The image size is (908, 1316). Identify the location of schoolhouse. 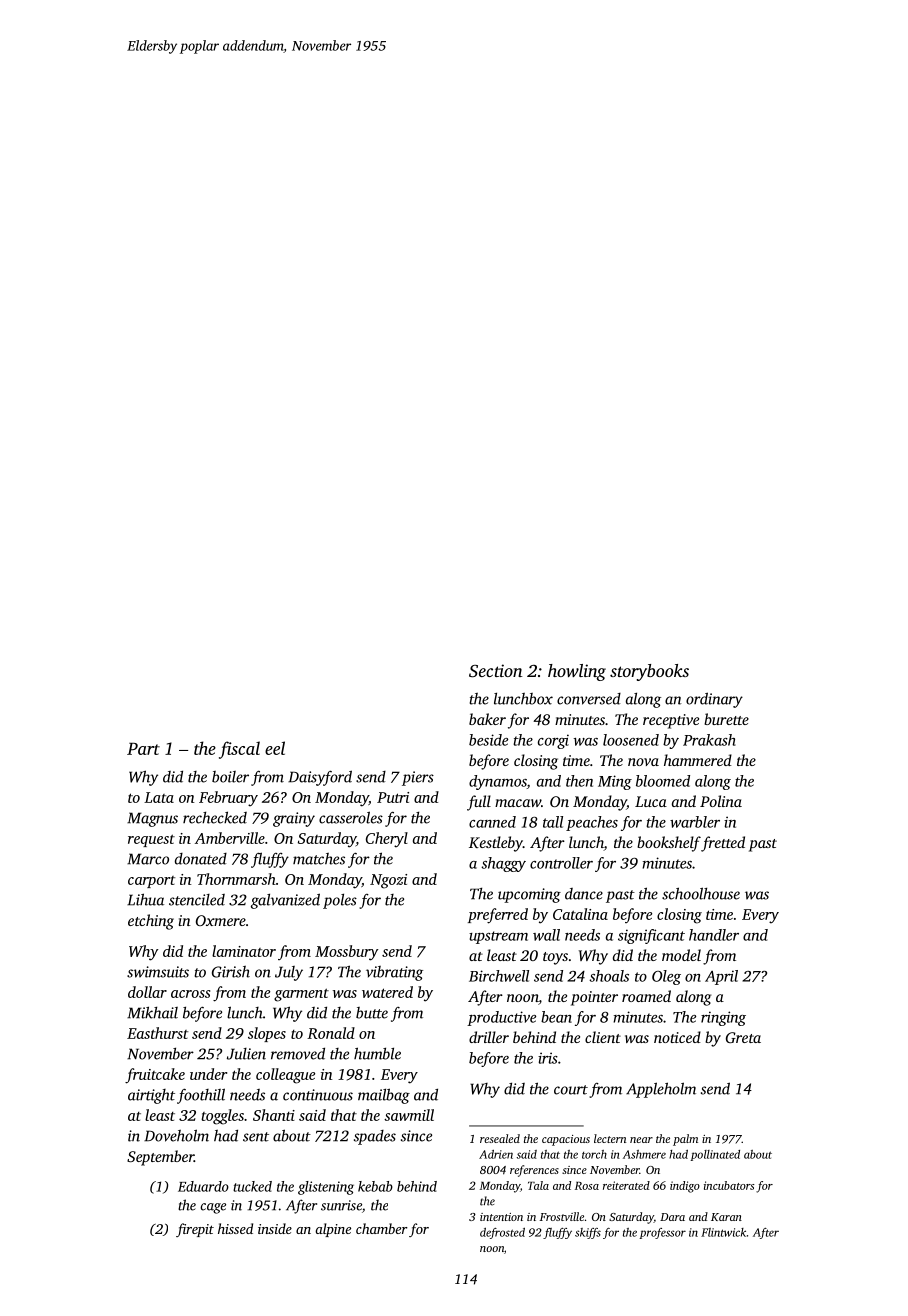
(701, 893).
